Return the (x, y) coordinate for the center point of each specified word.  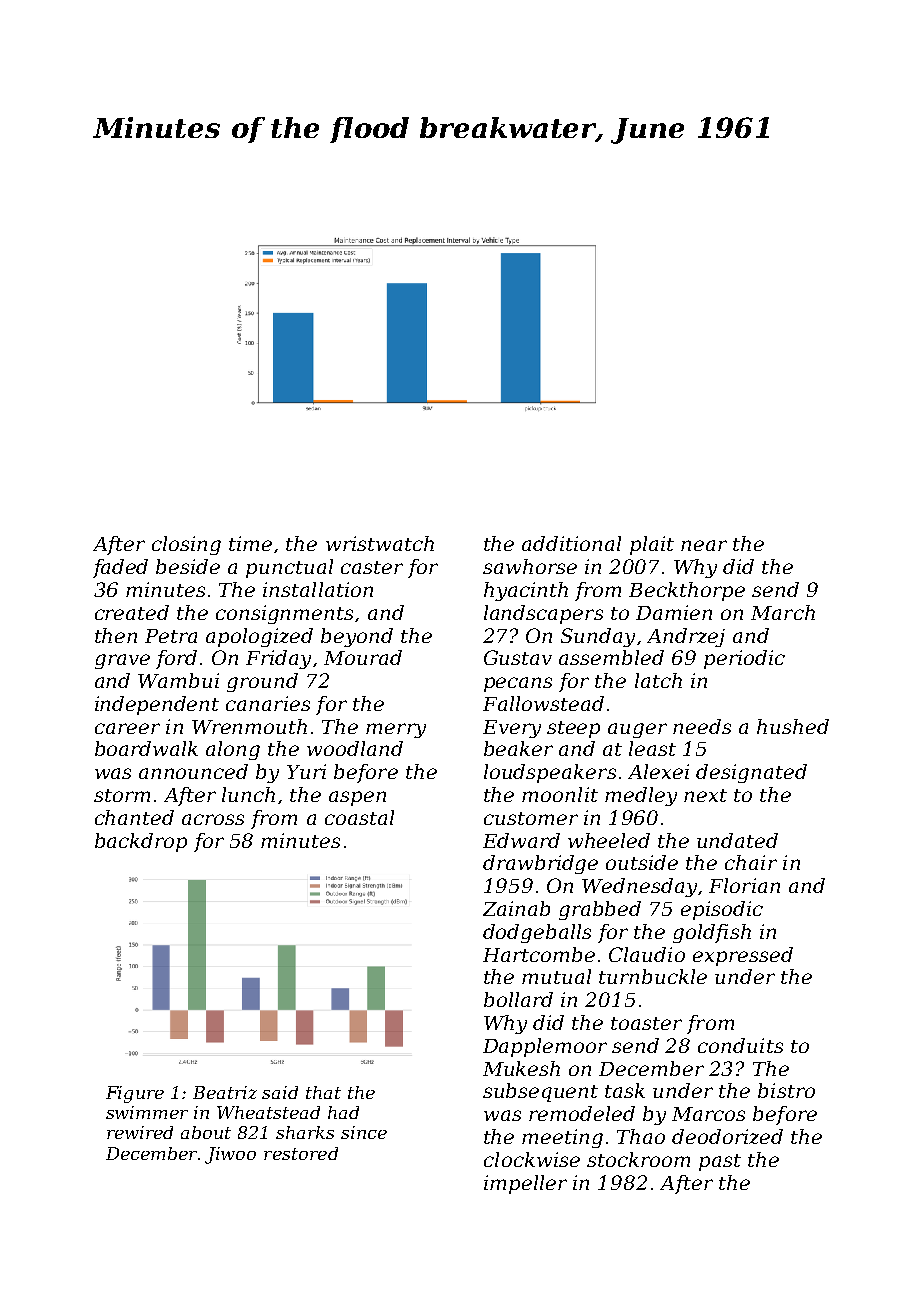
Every (512, 729)
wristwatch (380, 543)
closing (186, 545)
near (704, 545)
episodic (722, 910)
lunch (248, 794)
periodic (744, 659)
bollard (518, 999)
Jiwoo (230, 1155)
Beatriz (225, 1092)
